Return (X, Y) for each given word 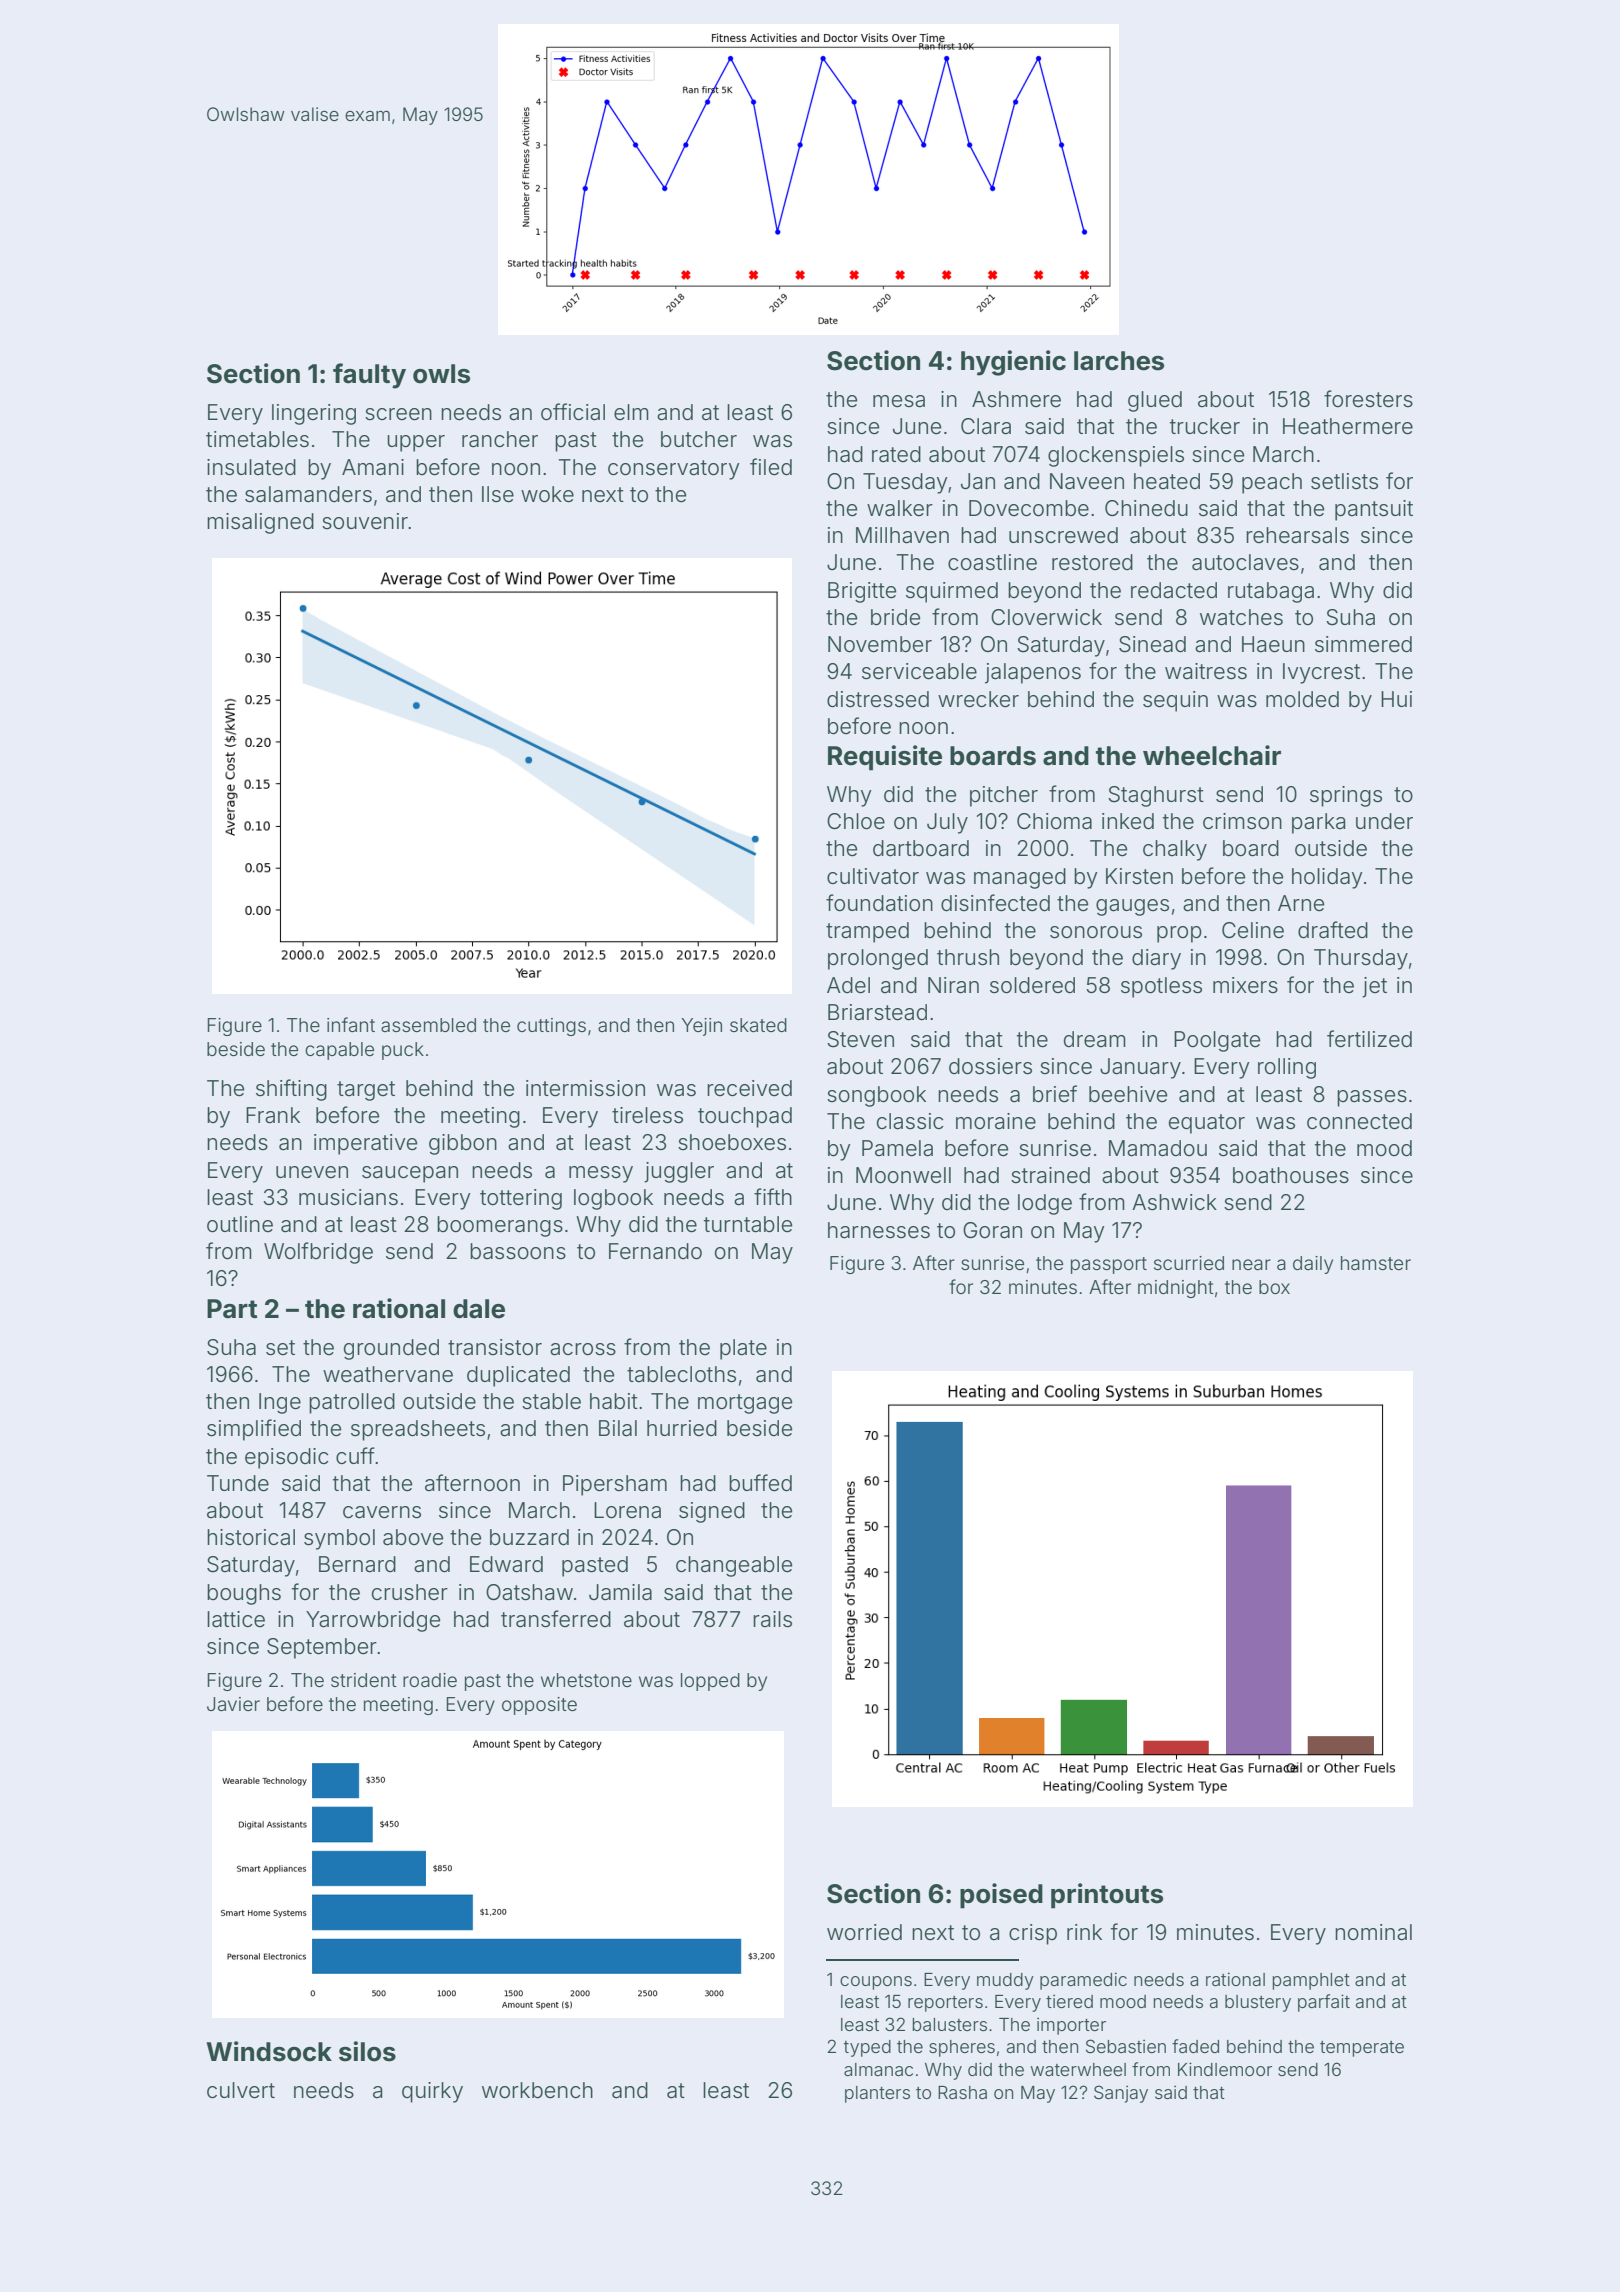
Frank (273, 1115)
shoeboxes (732, 1142)
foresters (1368, 399)
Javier (233, 1704)
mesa (899, 401)
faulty (369, 376)
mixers (1245, 985)
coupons (876, 1983)
